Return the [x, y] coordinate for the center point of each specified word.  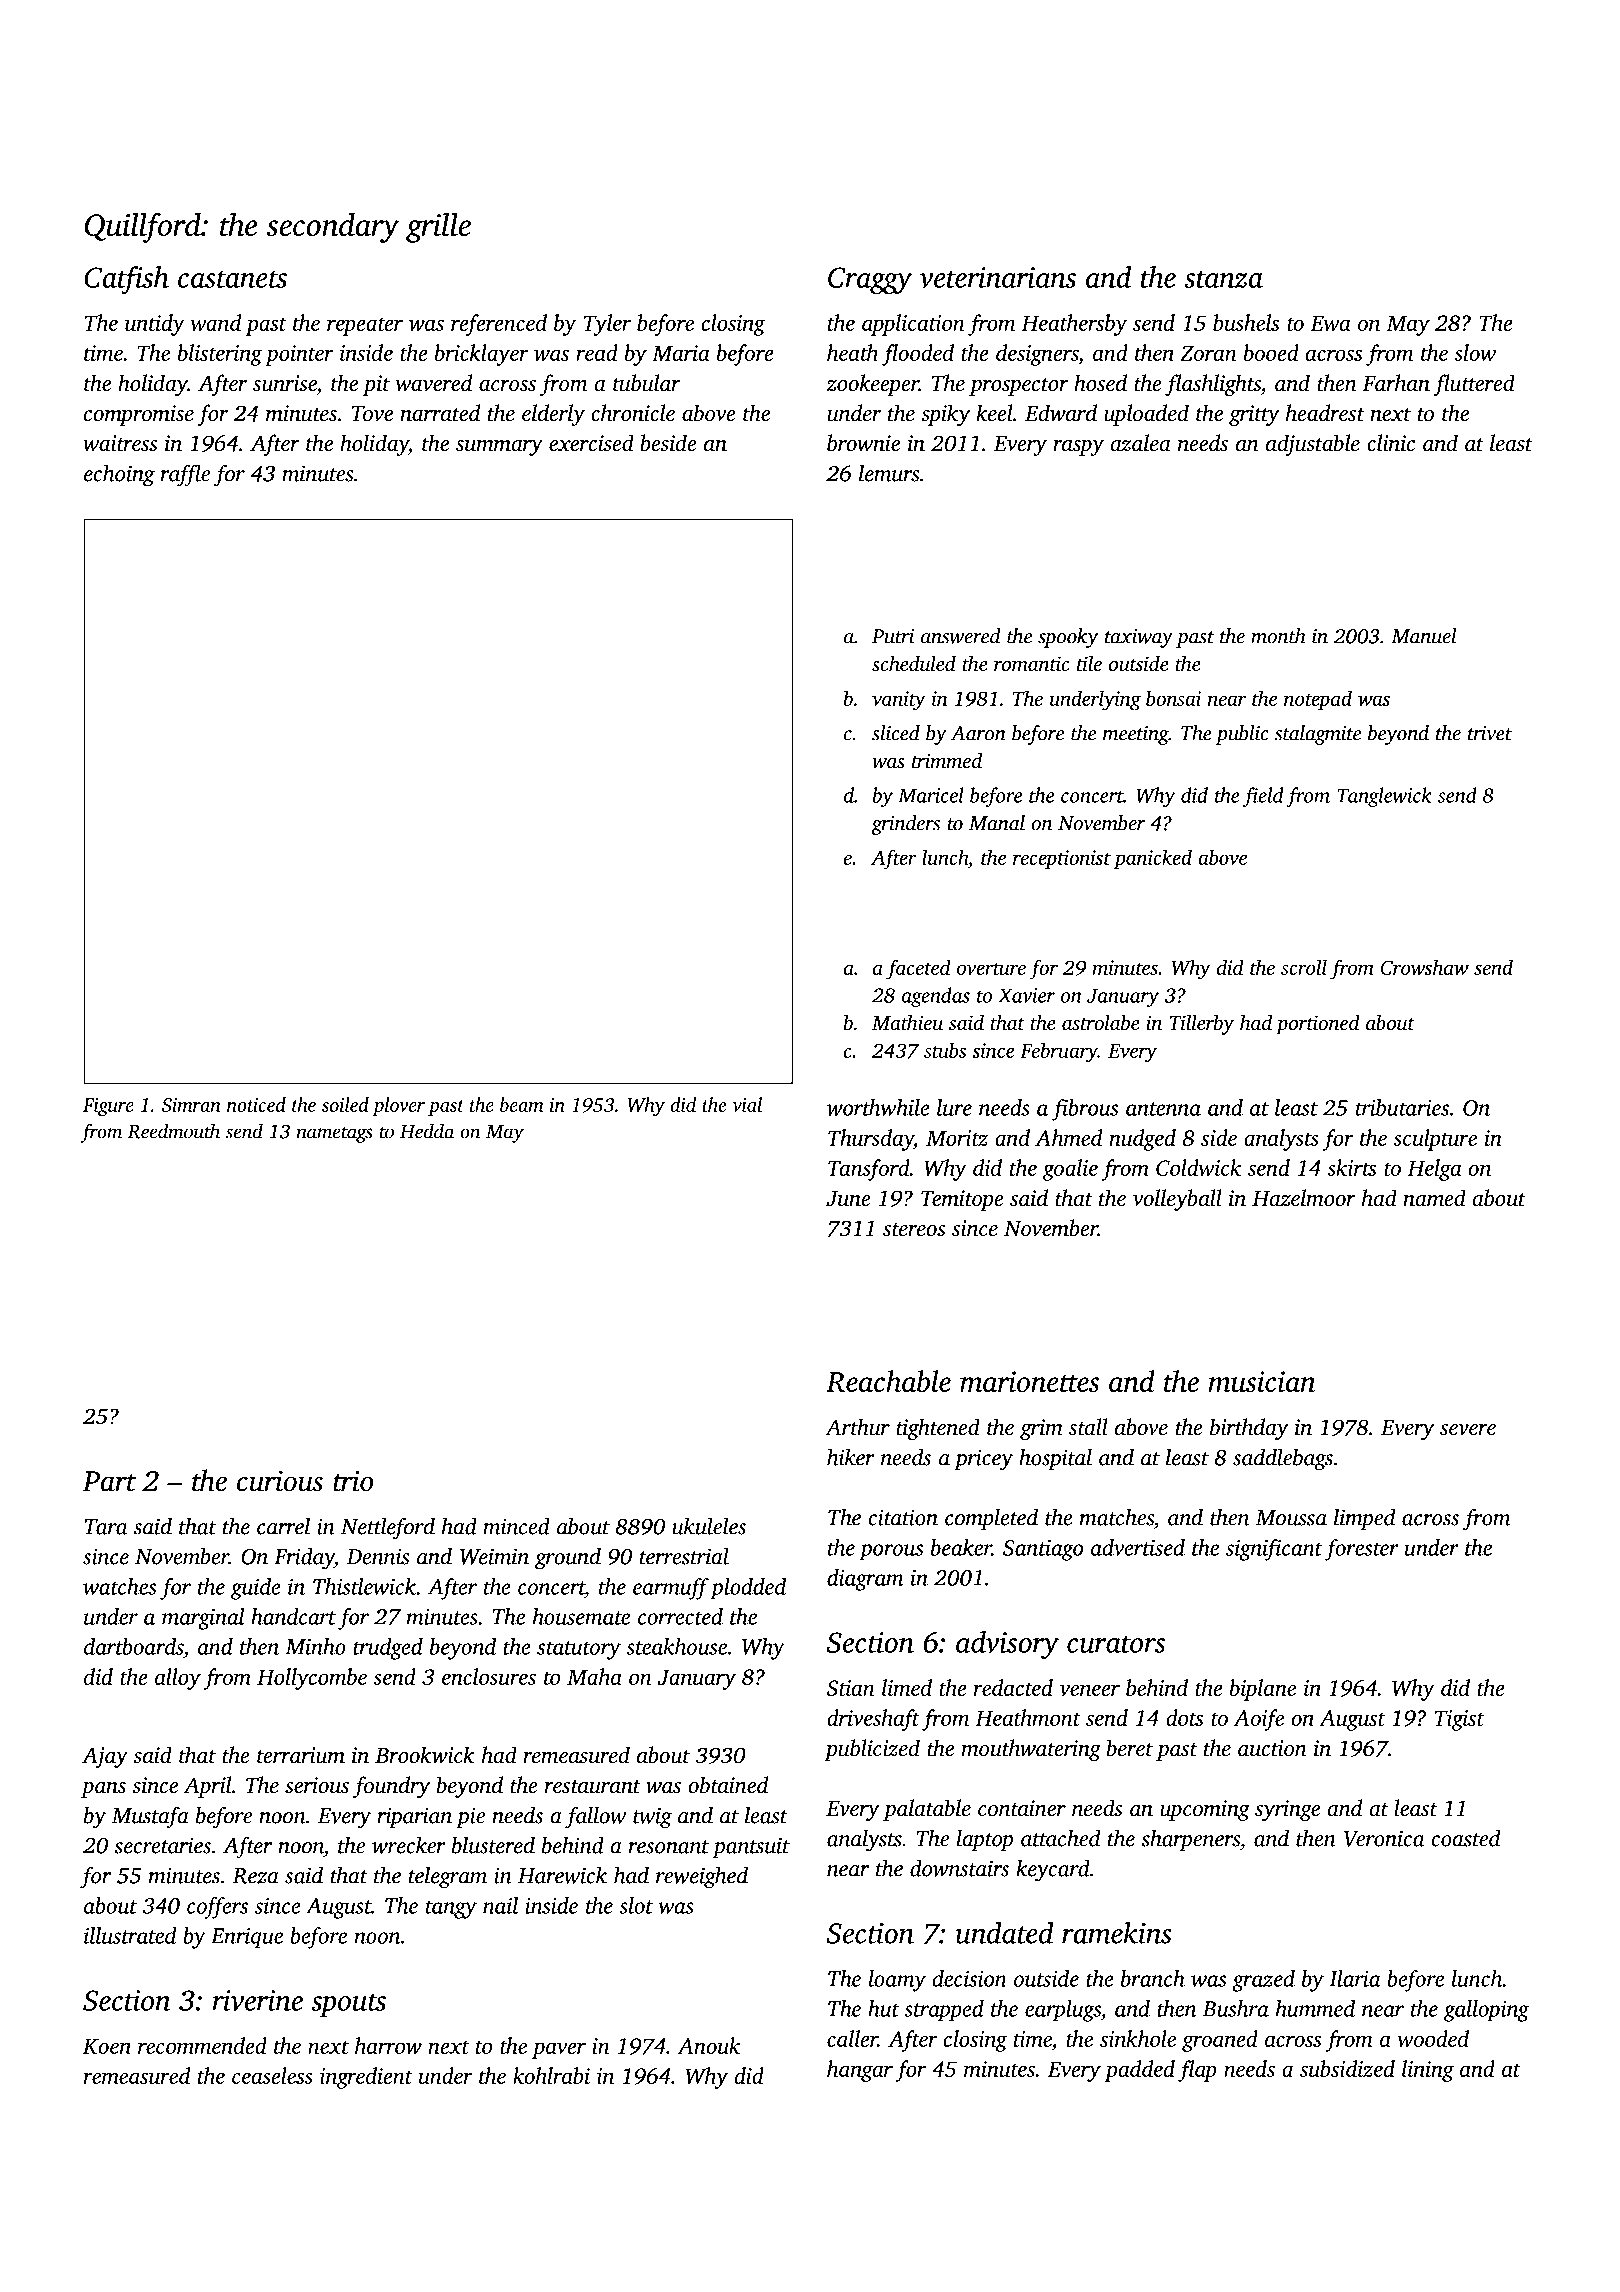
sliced [896, 733]
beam [521, 1104]
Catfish [126, 280]
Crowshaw [1425, 967]
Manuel [1424, 636]
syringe [1287, 1810]
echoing [119, 476]
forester [1362, 1550]
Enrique [247, 1938]
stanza [1223, 279]
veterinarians [998, 277]
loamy [897, 1981]
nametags [335, 1135]
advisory [1007, 1645]
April [207, 1787]
